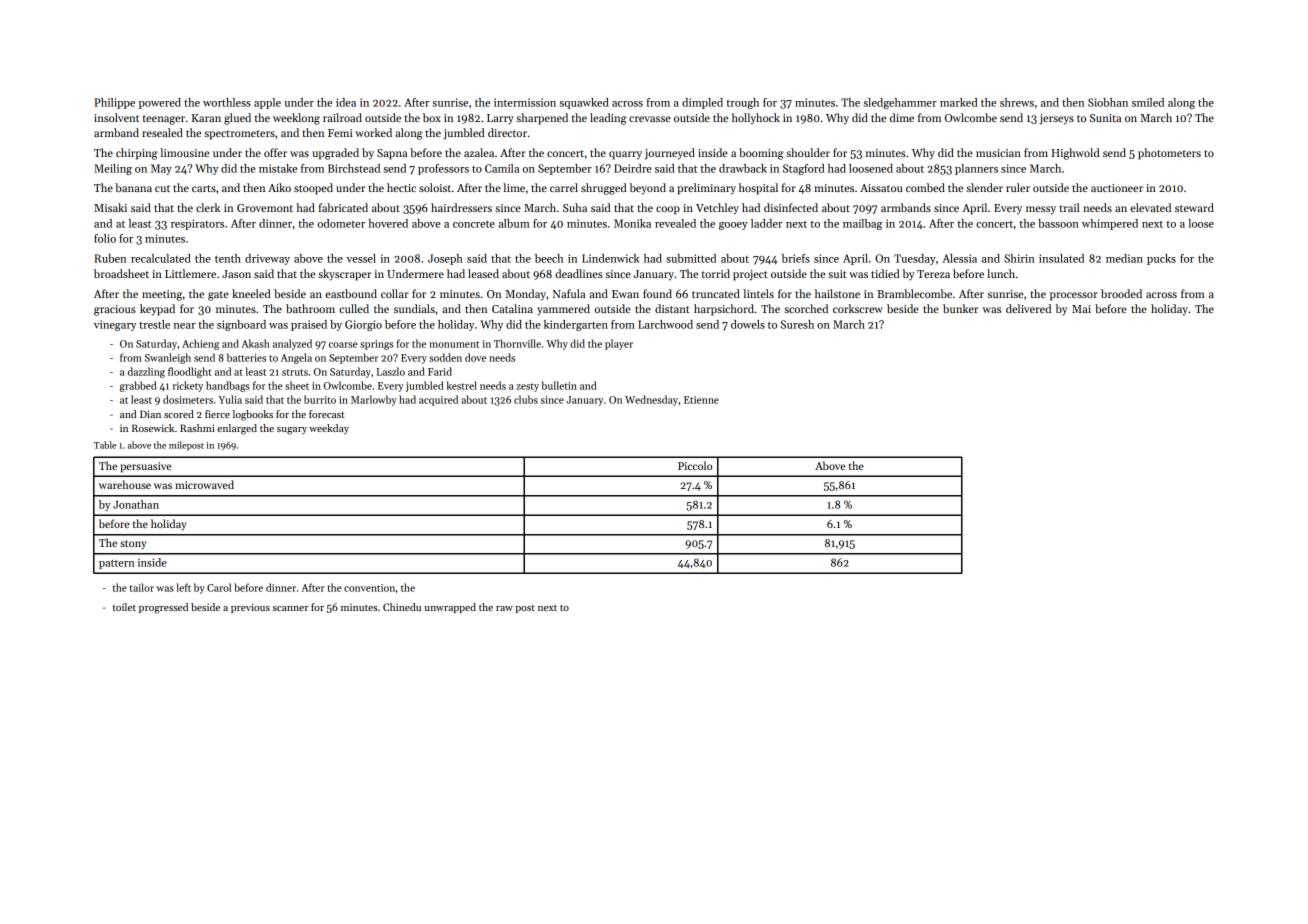 This screenshot has height=924, width=1308. Describe the element at coordinates (340, 133) in the screenshot. I see `Femi` at that location.
